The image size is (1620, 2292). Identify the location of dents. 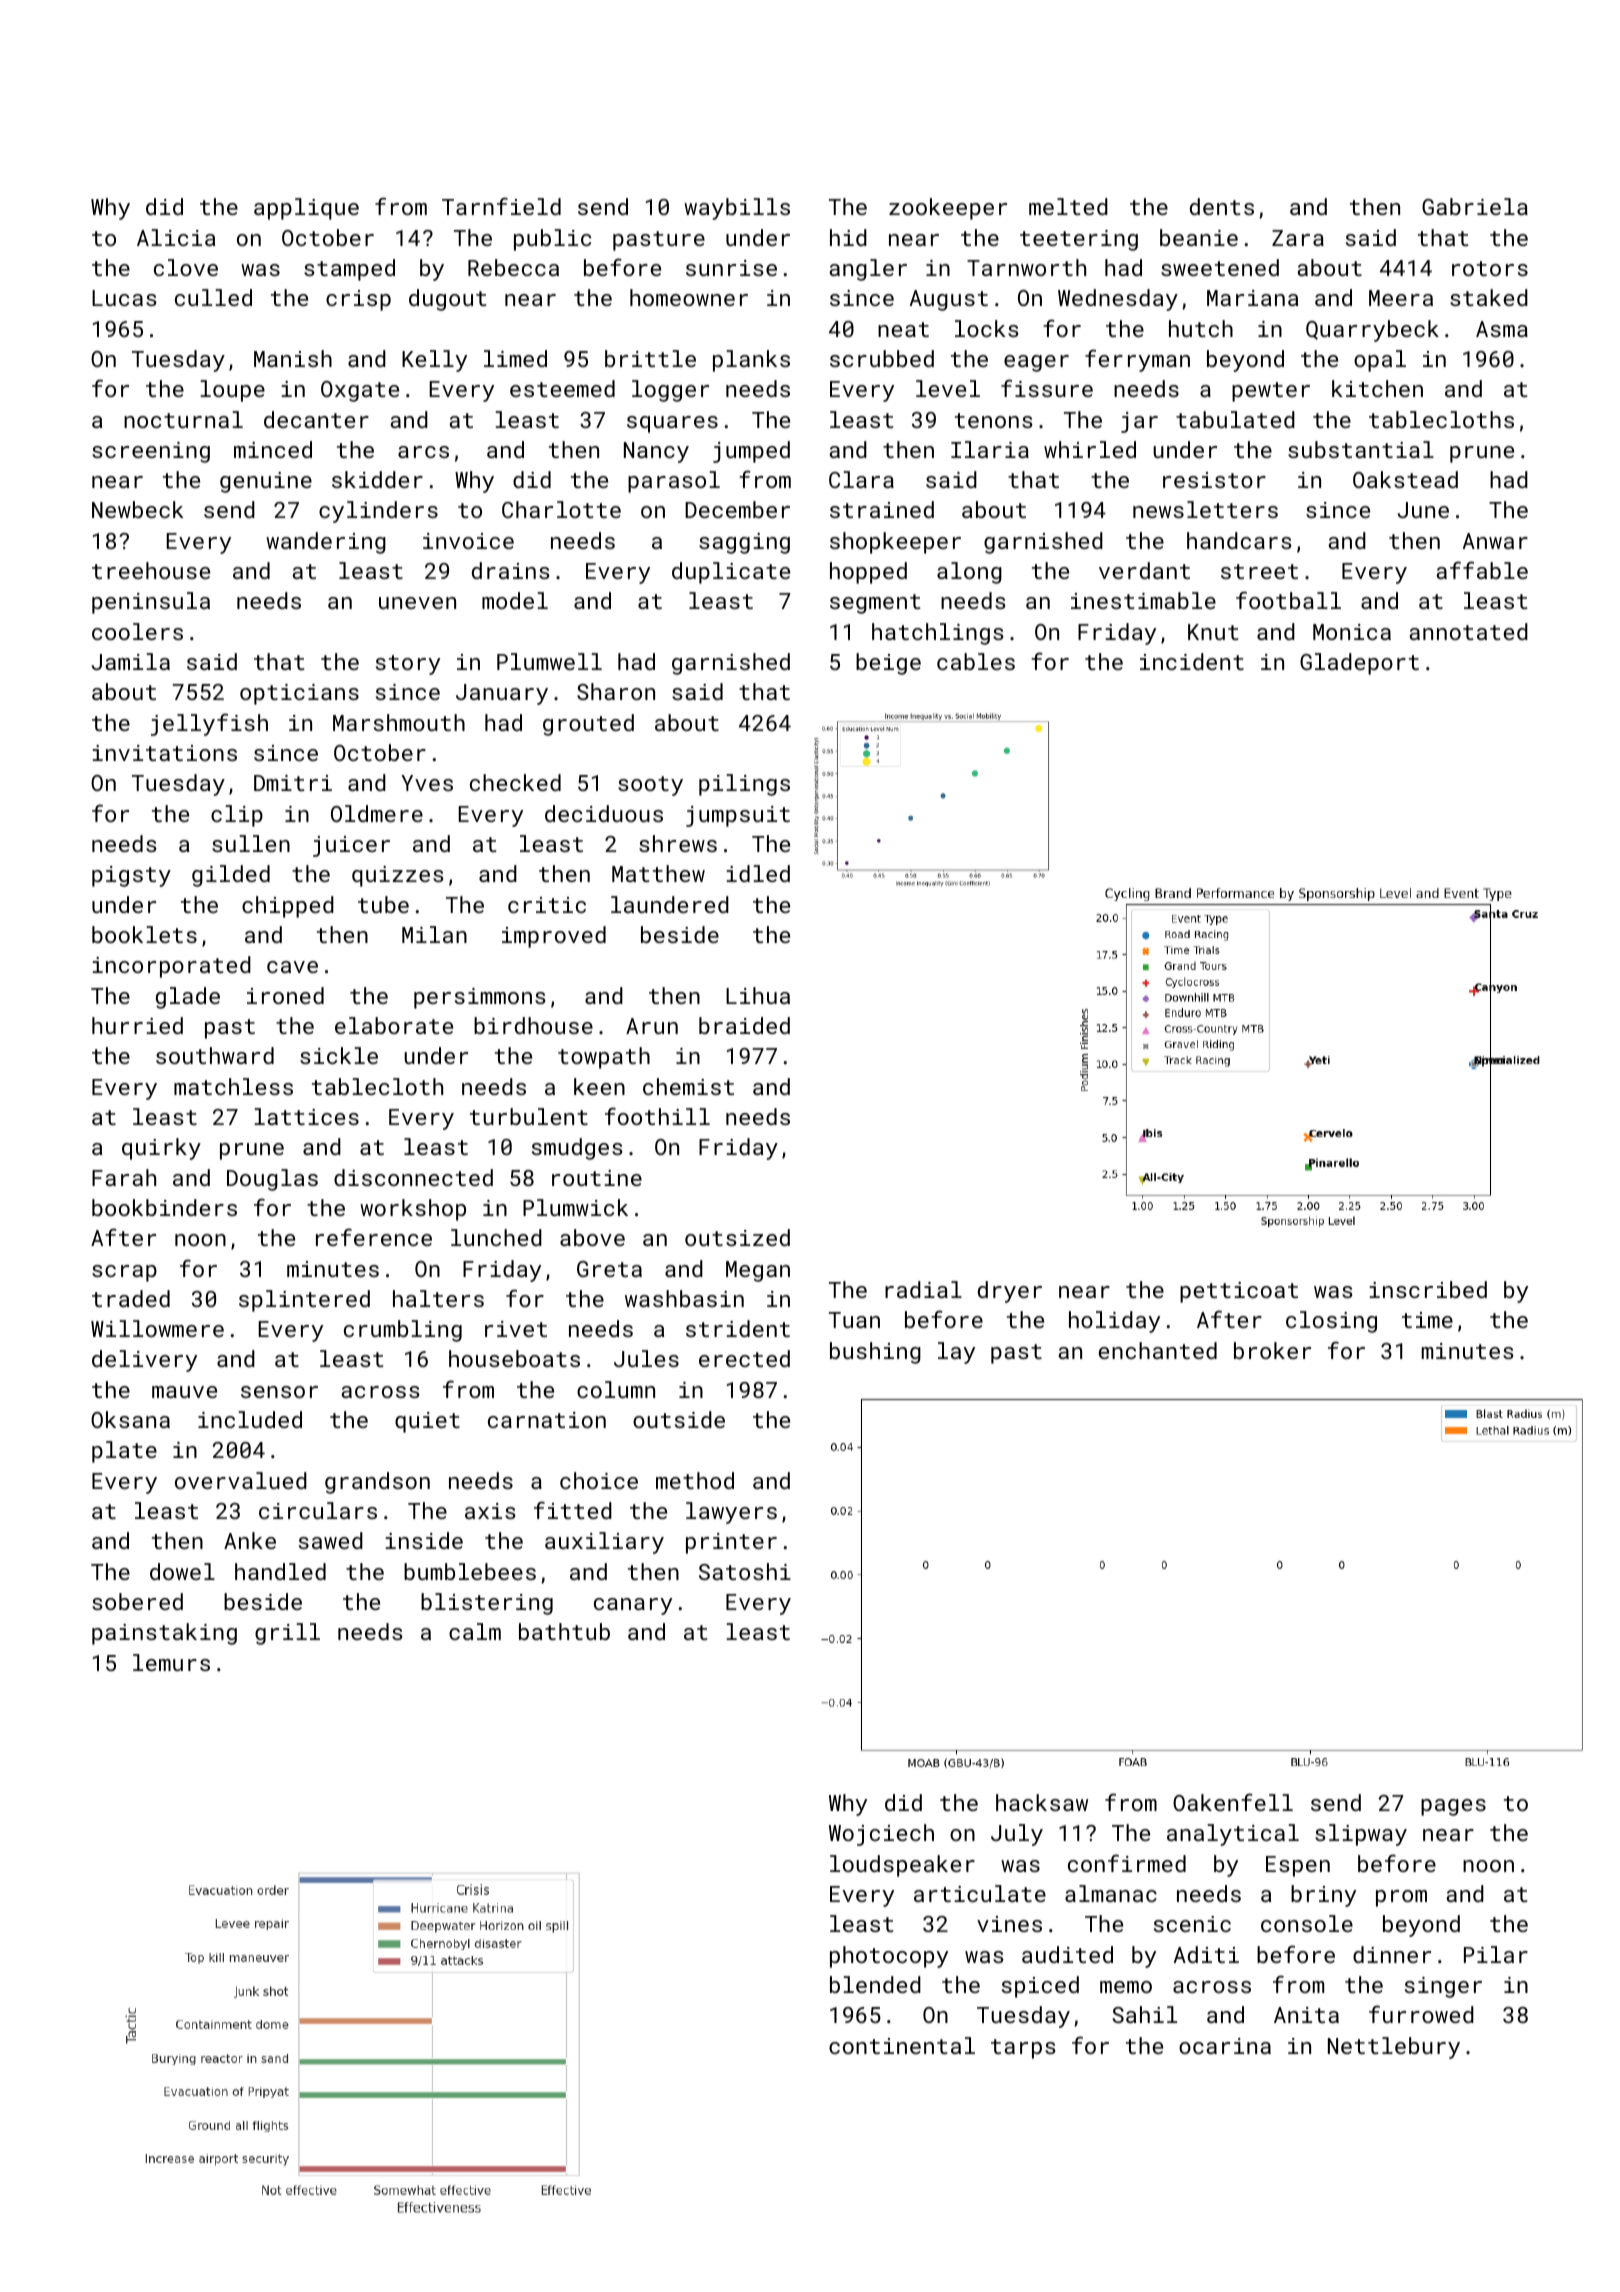
(1222, 206).
